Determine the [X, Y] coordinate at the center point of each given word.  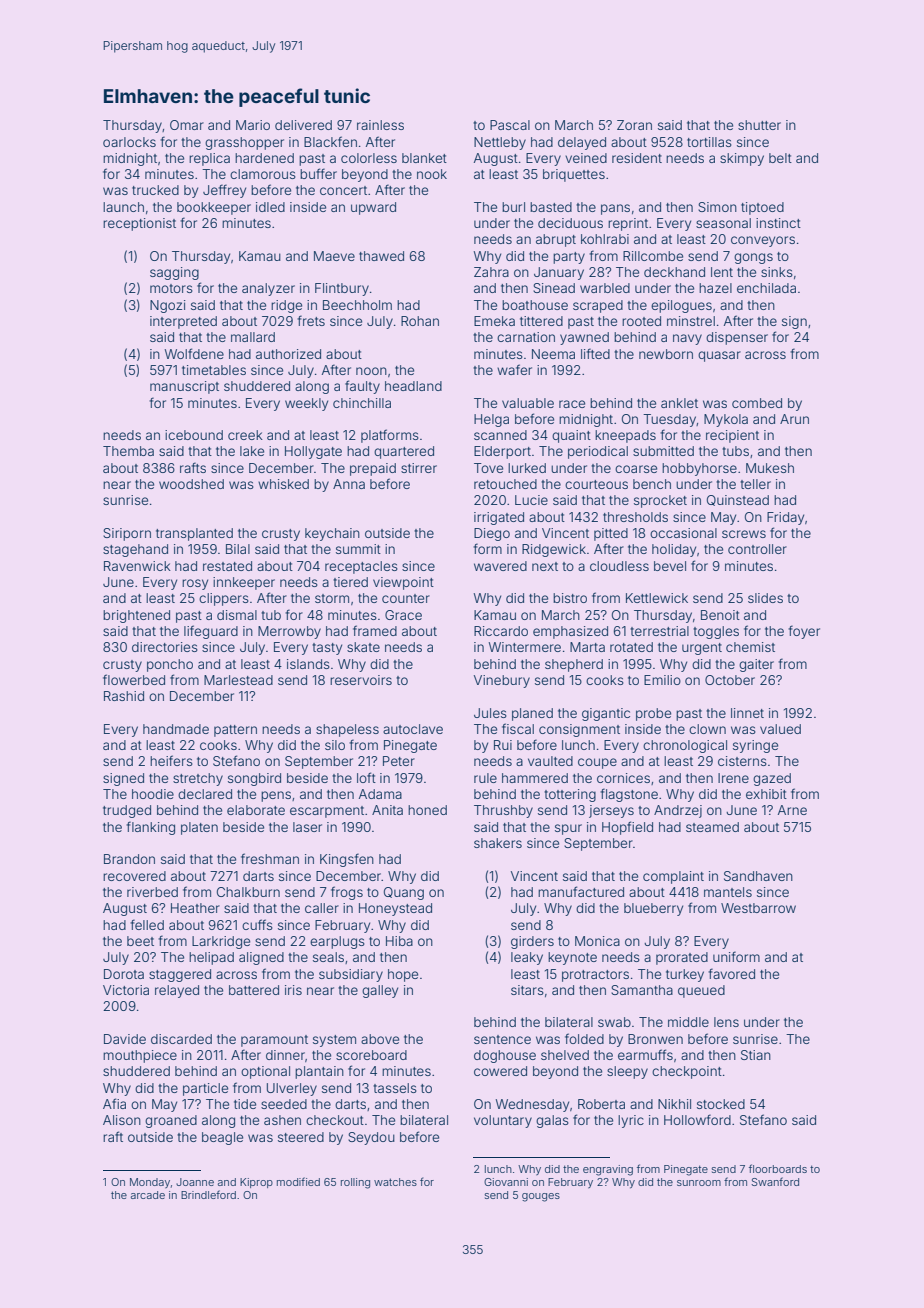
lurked [527, 468]
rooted [641, 321]
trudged [127, 811]
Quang [404, 893]
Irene [733, 778]
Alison [122, 1120]
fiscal [518, 728]
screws [744, 534]
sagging [174, 273]
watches [395, 1182]
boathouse [535, 305]
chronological [685, 746]
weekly [306, 404]
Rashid [124, 696]
